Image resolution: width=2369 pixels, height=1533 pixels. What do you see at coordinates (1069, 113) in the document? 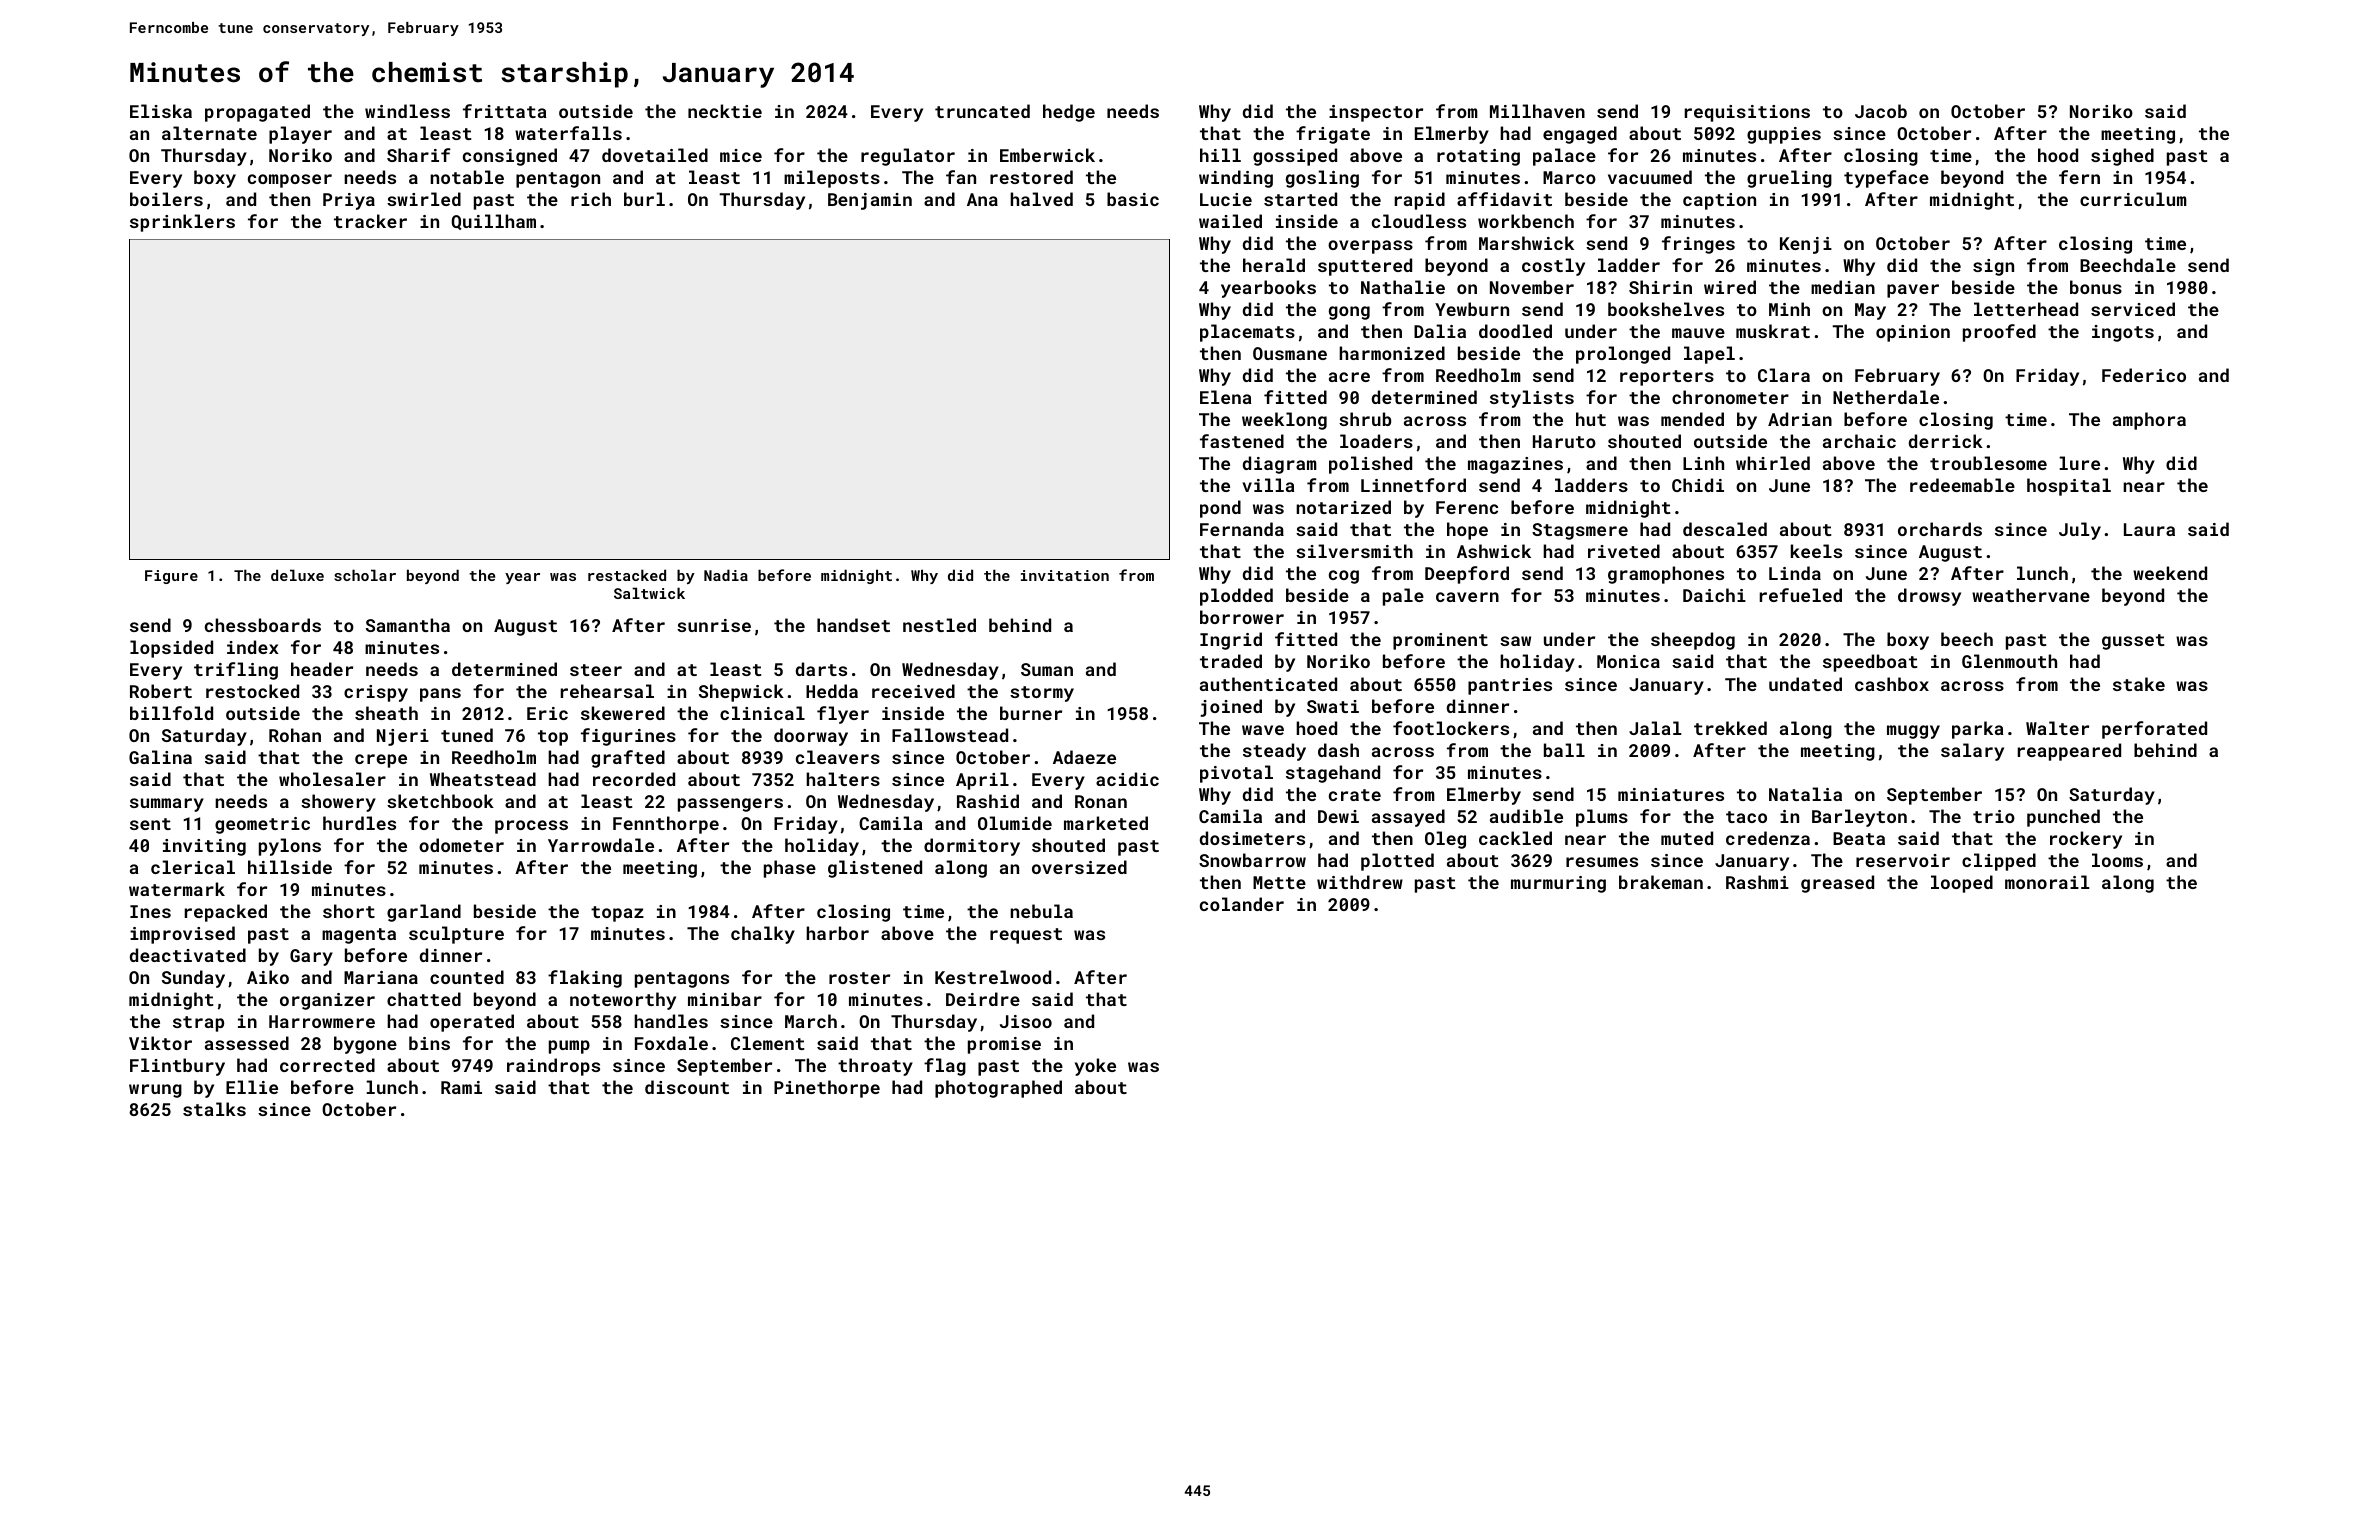
I see `hedge` at bounding box center [1069, 113].
